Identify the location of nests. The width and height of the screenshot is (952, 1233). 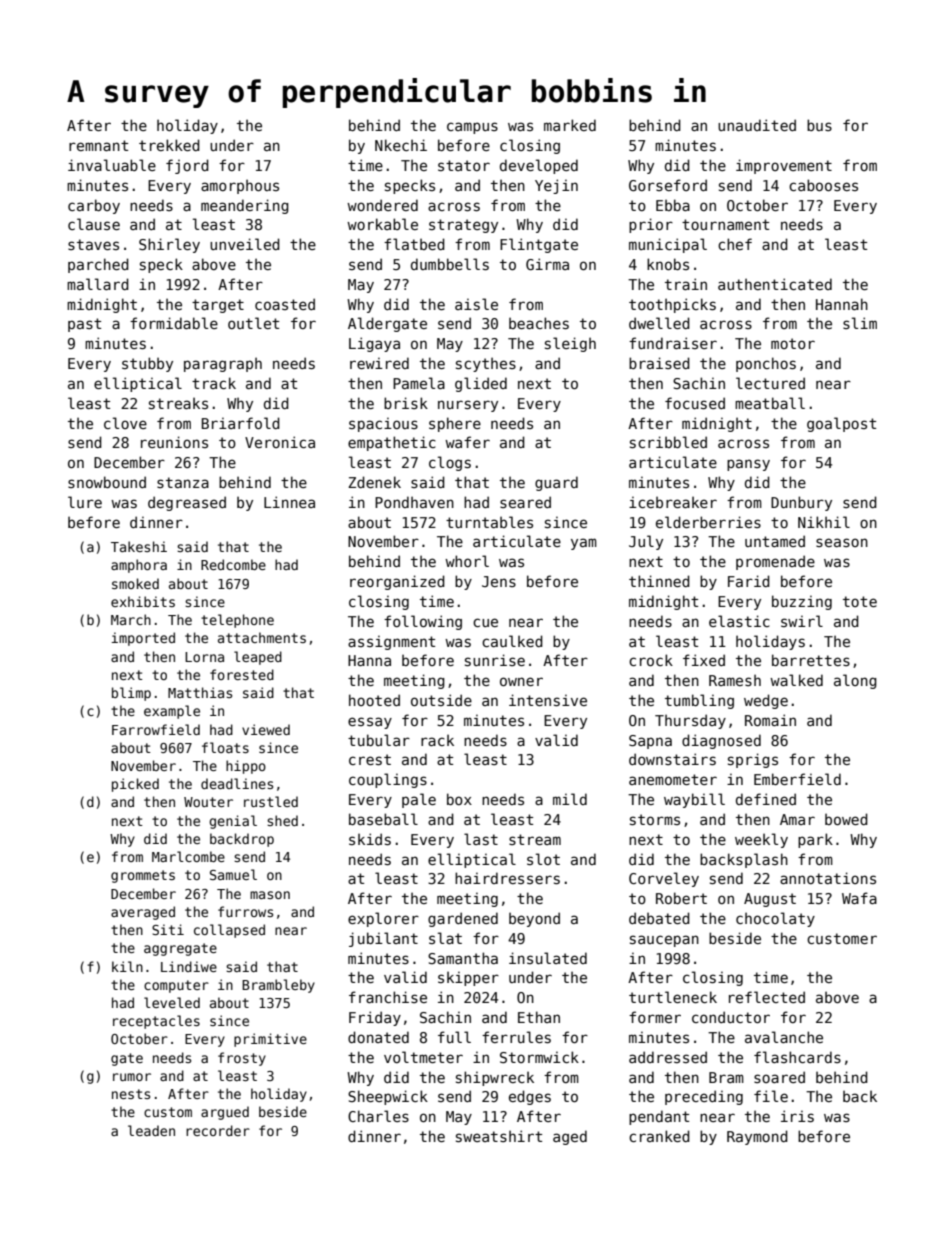
(131, 1094).
